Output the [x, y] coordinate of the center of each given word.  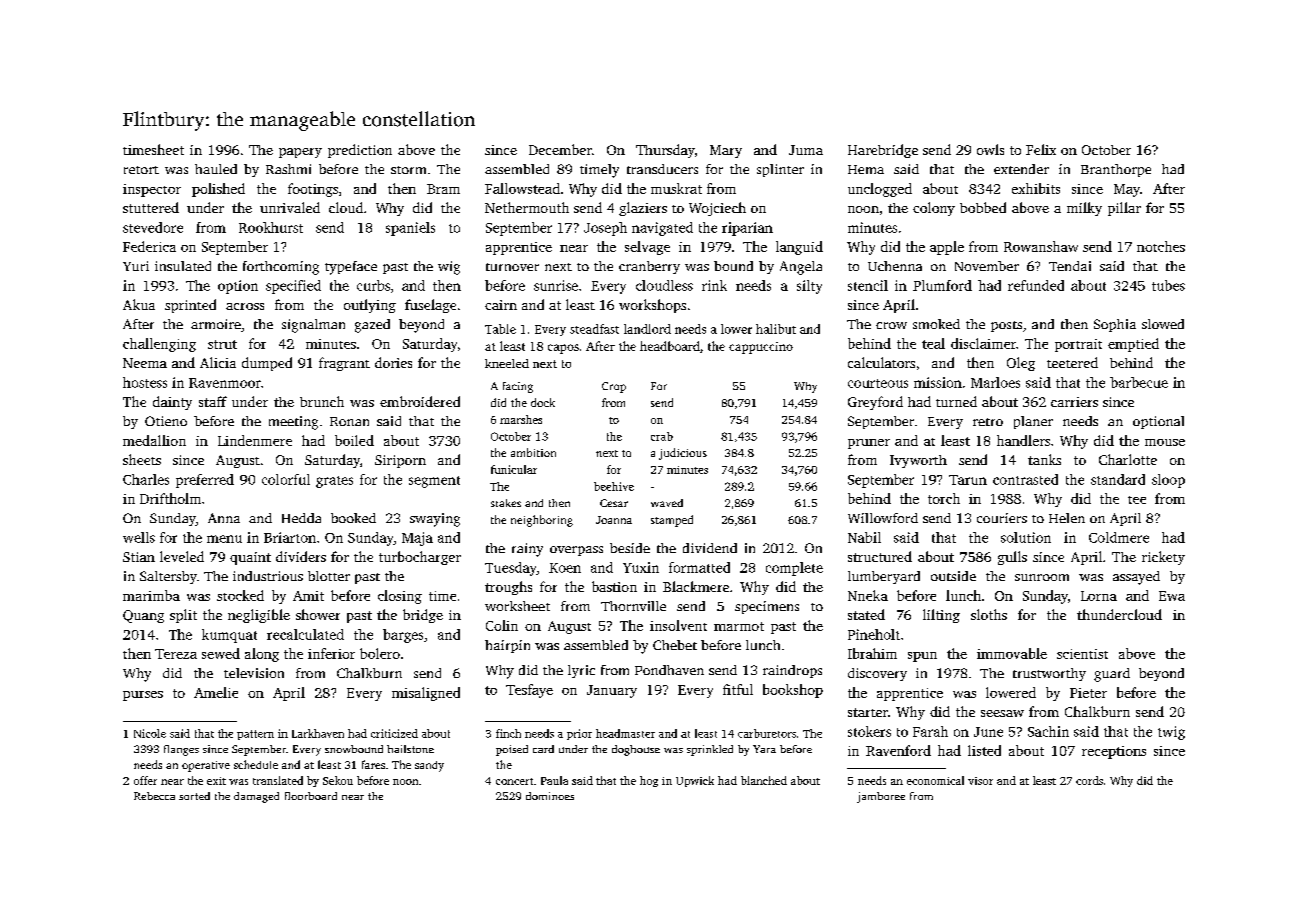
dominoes [550, 796]
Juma [806, 150]
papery [300, 153]
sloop [1168, 481]
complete [794, 569]
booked [353, 518]
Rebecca [154, 796]
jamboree [881, 797]
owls [990, 149]
